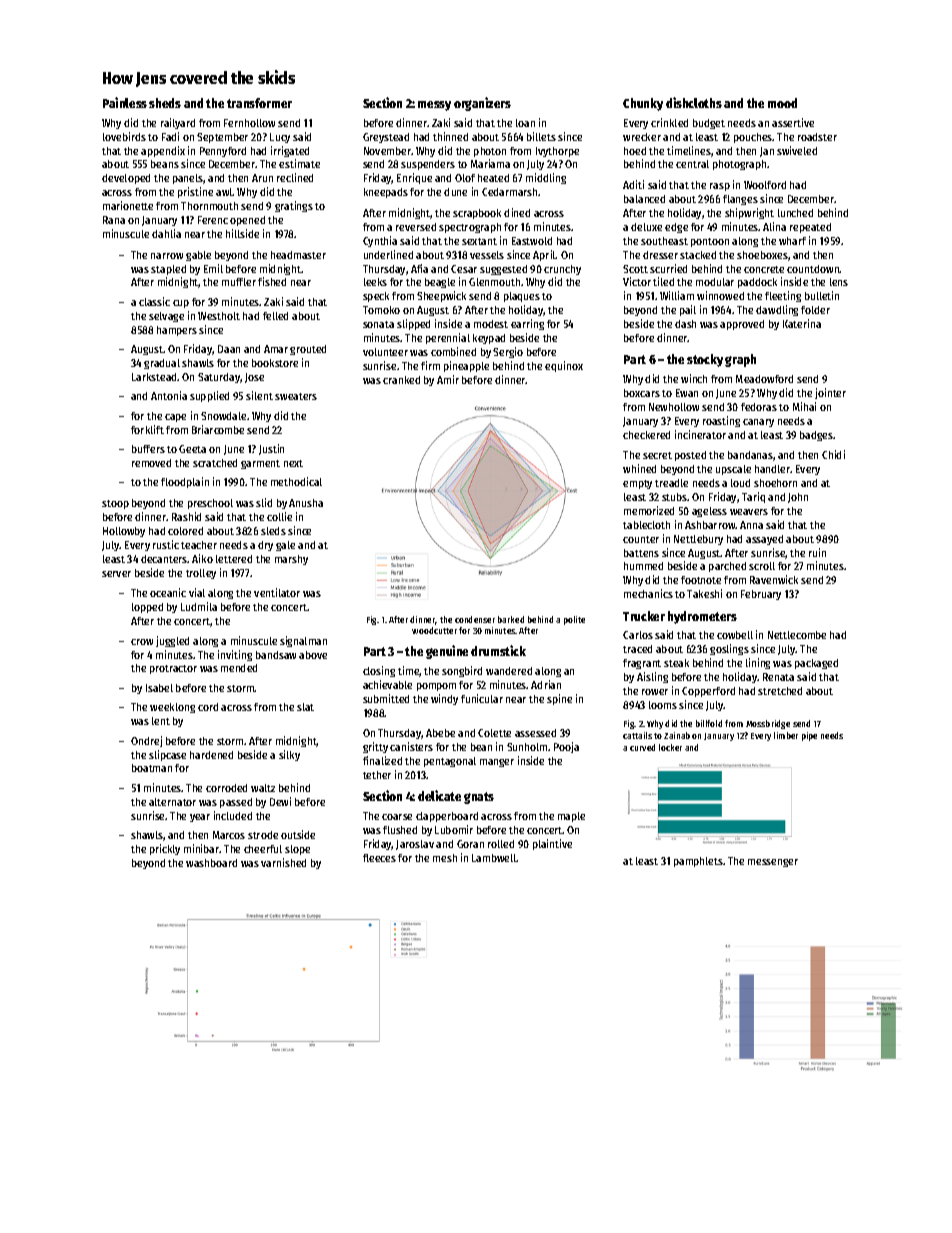 The height and width of the screenshot is (1233, 952). What do you see at coordinates (546, 684) in the screenshot?
I see `Adrian` at bounding box center [546, 684].
